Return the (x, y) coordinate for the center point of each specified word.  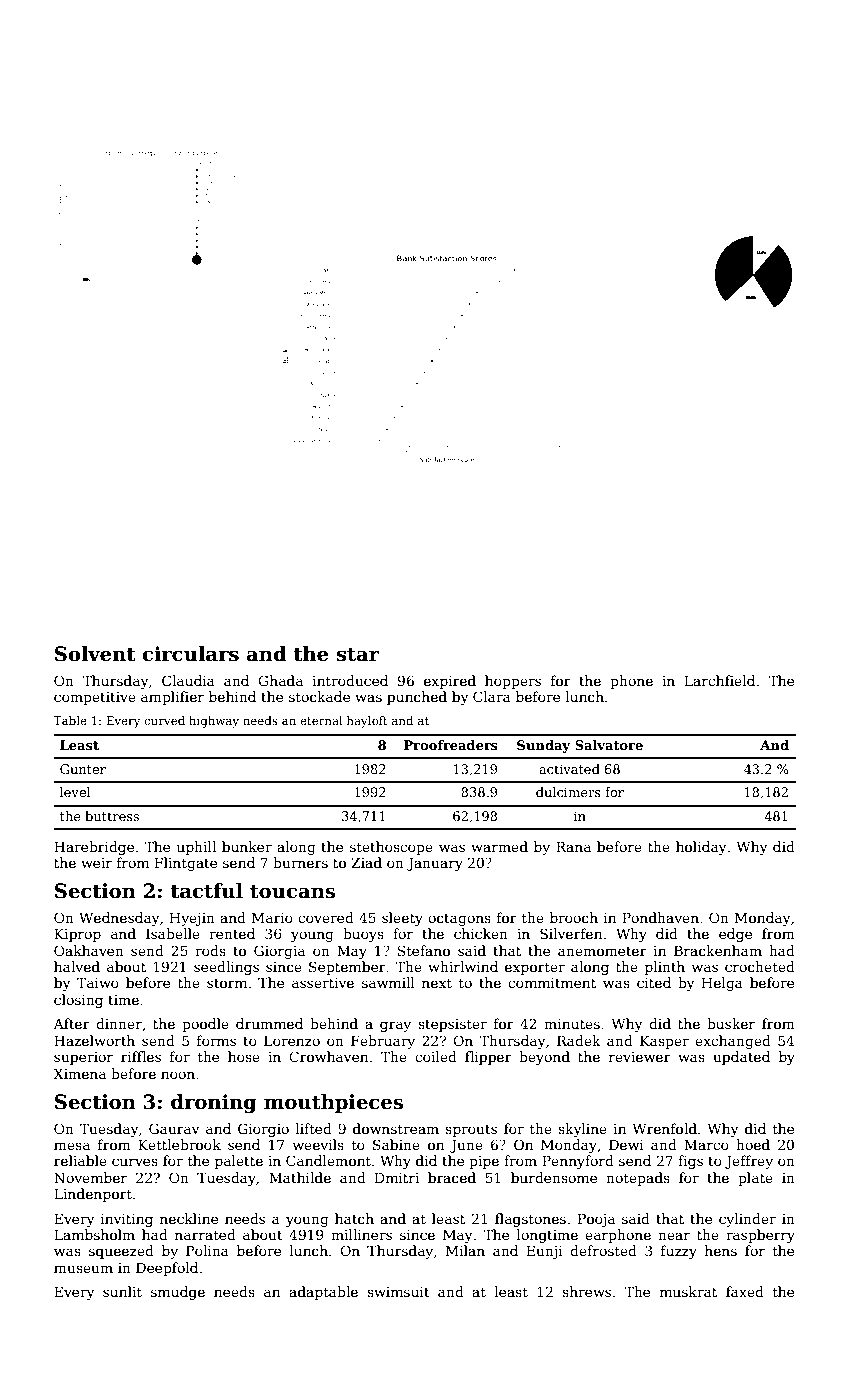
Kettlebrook (179, 1144)
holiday (701, 848)
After (71, 1023)
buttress (112, 816)
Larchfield (719, 680)
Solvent (95, 654)
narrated (205, 1234)
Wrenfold (664, 1128)
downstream (396, 1128)
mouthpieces (333, 1103)
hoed (753, 1144)
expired (450, 682)
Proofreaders (451, 745)
